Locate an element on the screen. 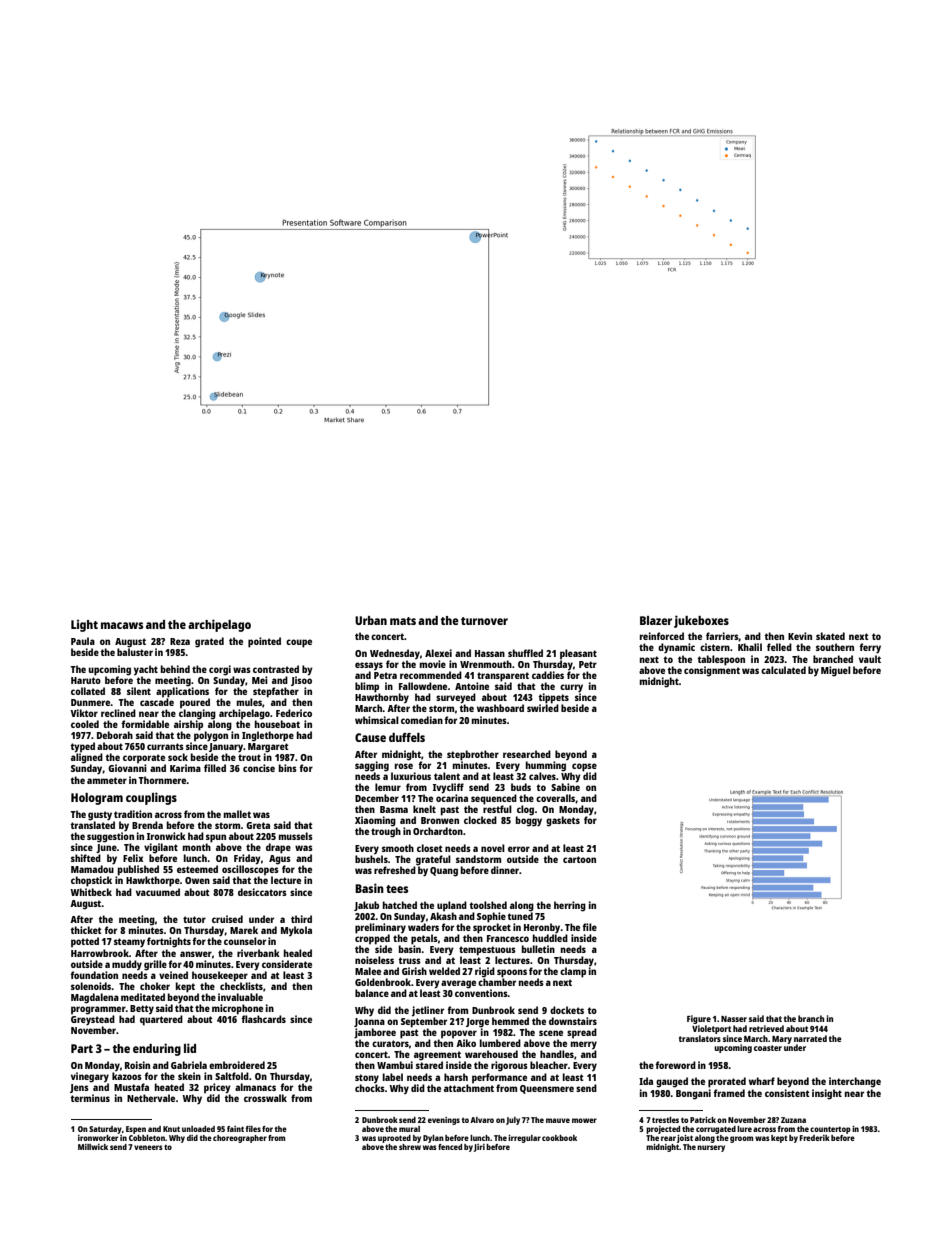 This screenshot has height=1233, width=952. Inglethorpe is located at coordinates (268, 736).
